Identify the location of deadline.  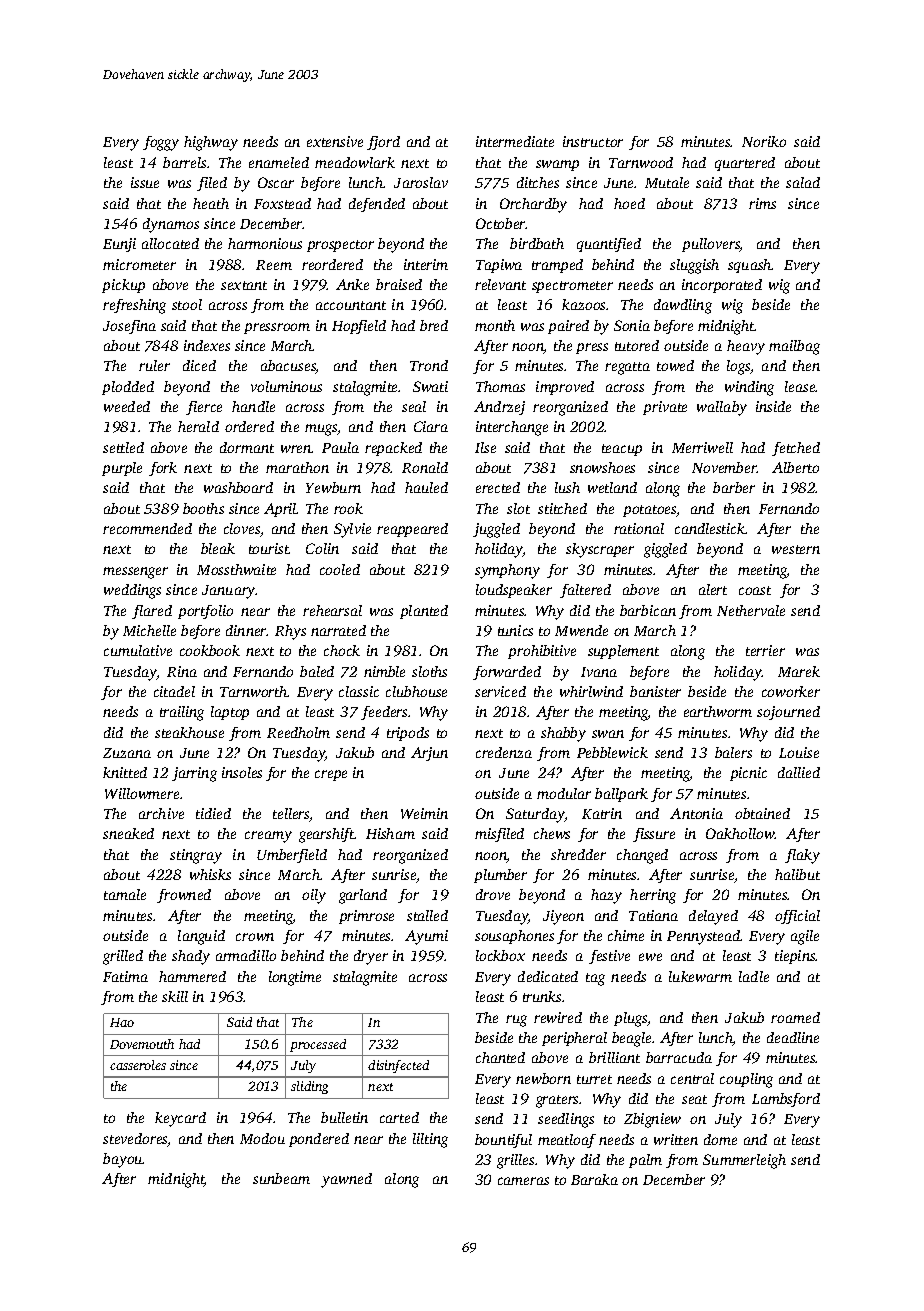
(793, 1037).
